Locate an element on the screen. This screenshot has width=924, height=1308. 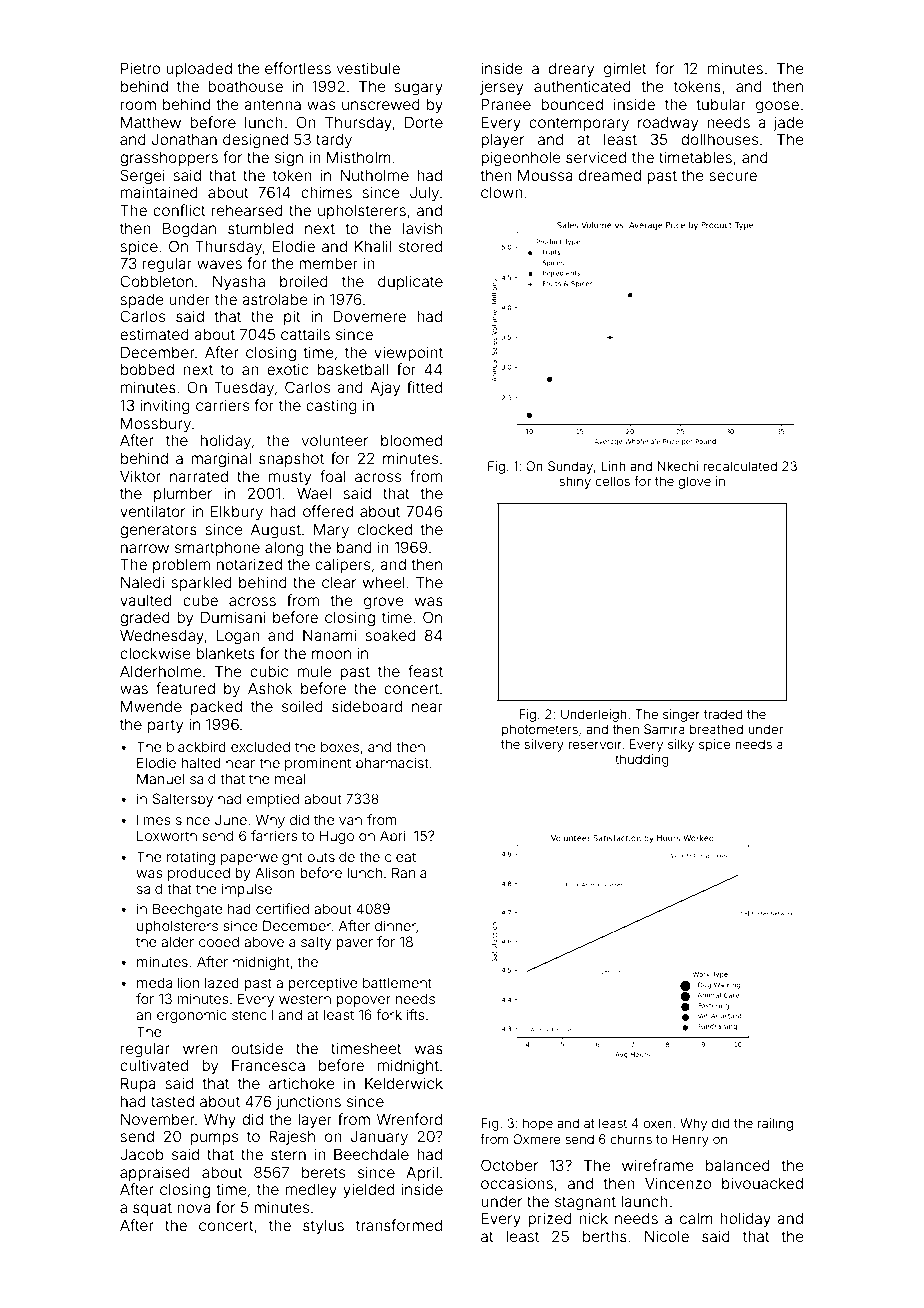
Rupa is located at coordinates (138, 1084).
